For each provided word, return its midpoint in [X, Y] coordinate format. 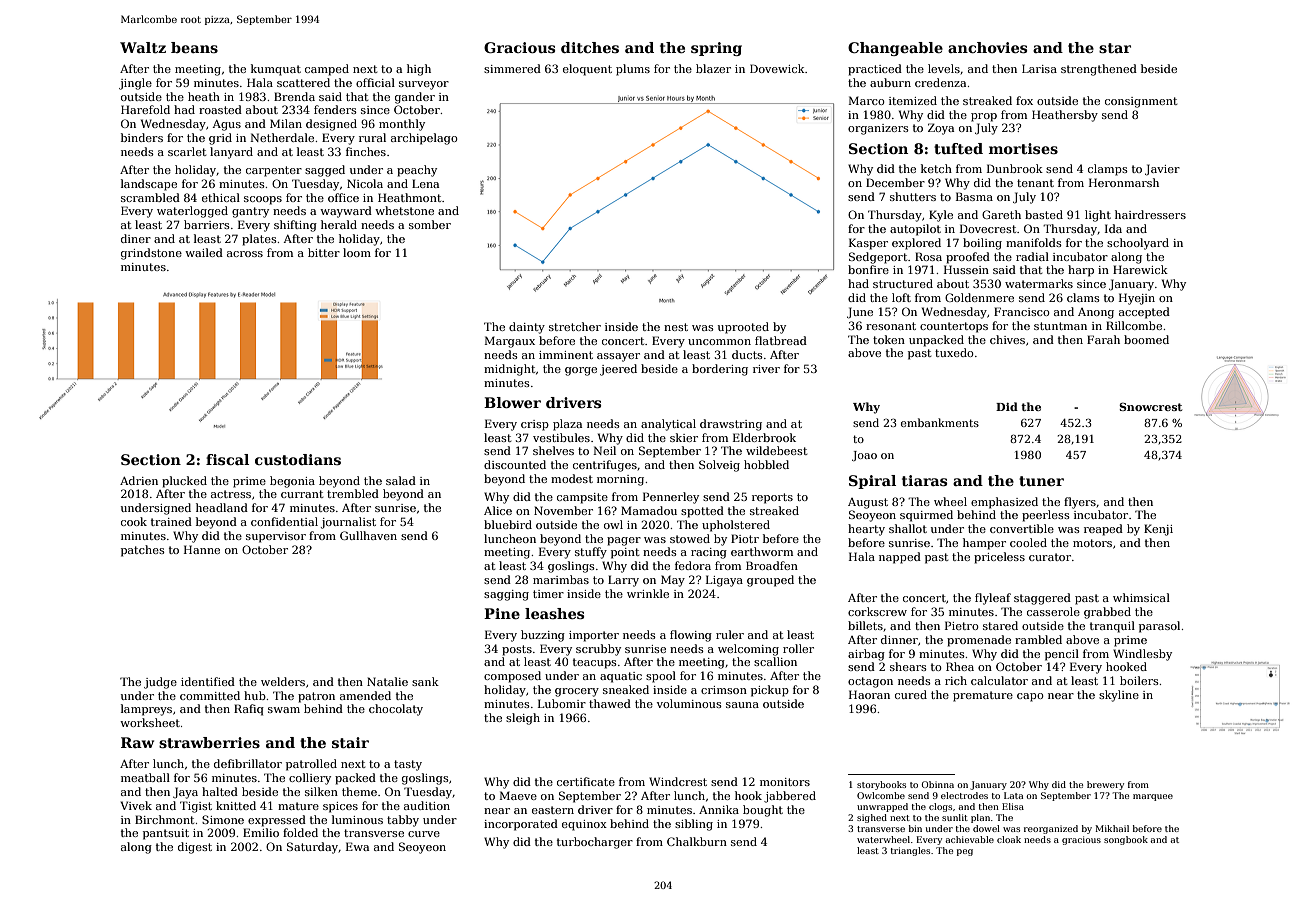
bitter [324, 252]
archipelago [424, 139]
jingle [135, 84]
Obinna [938, 784]
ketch [936, 168]
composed [512, 677]
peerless [1046, 516]
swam [284, 710]
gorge [581, 371]
